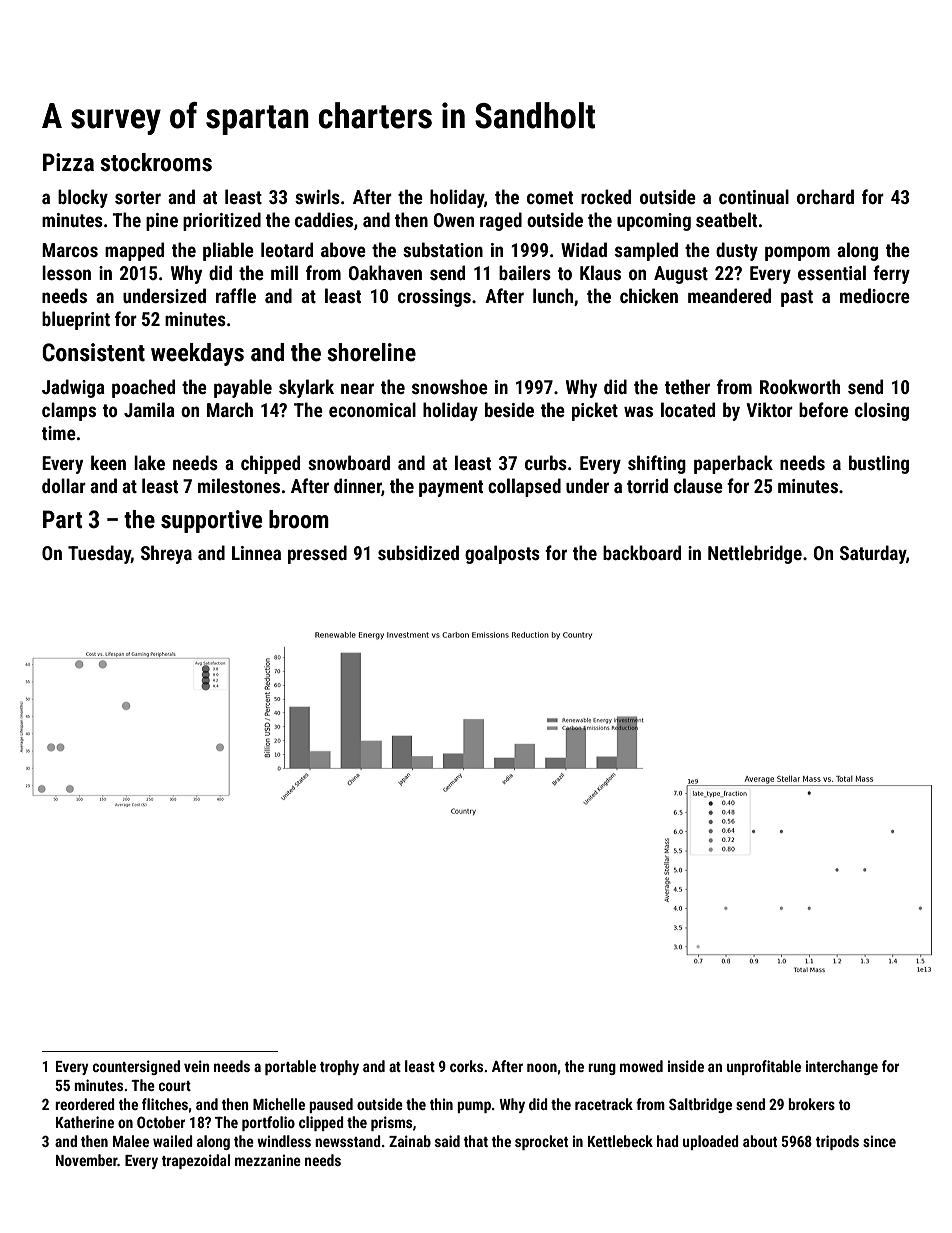  I want to click on backboard, so click(642, 552).
